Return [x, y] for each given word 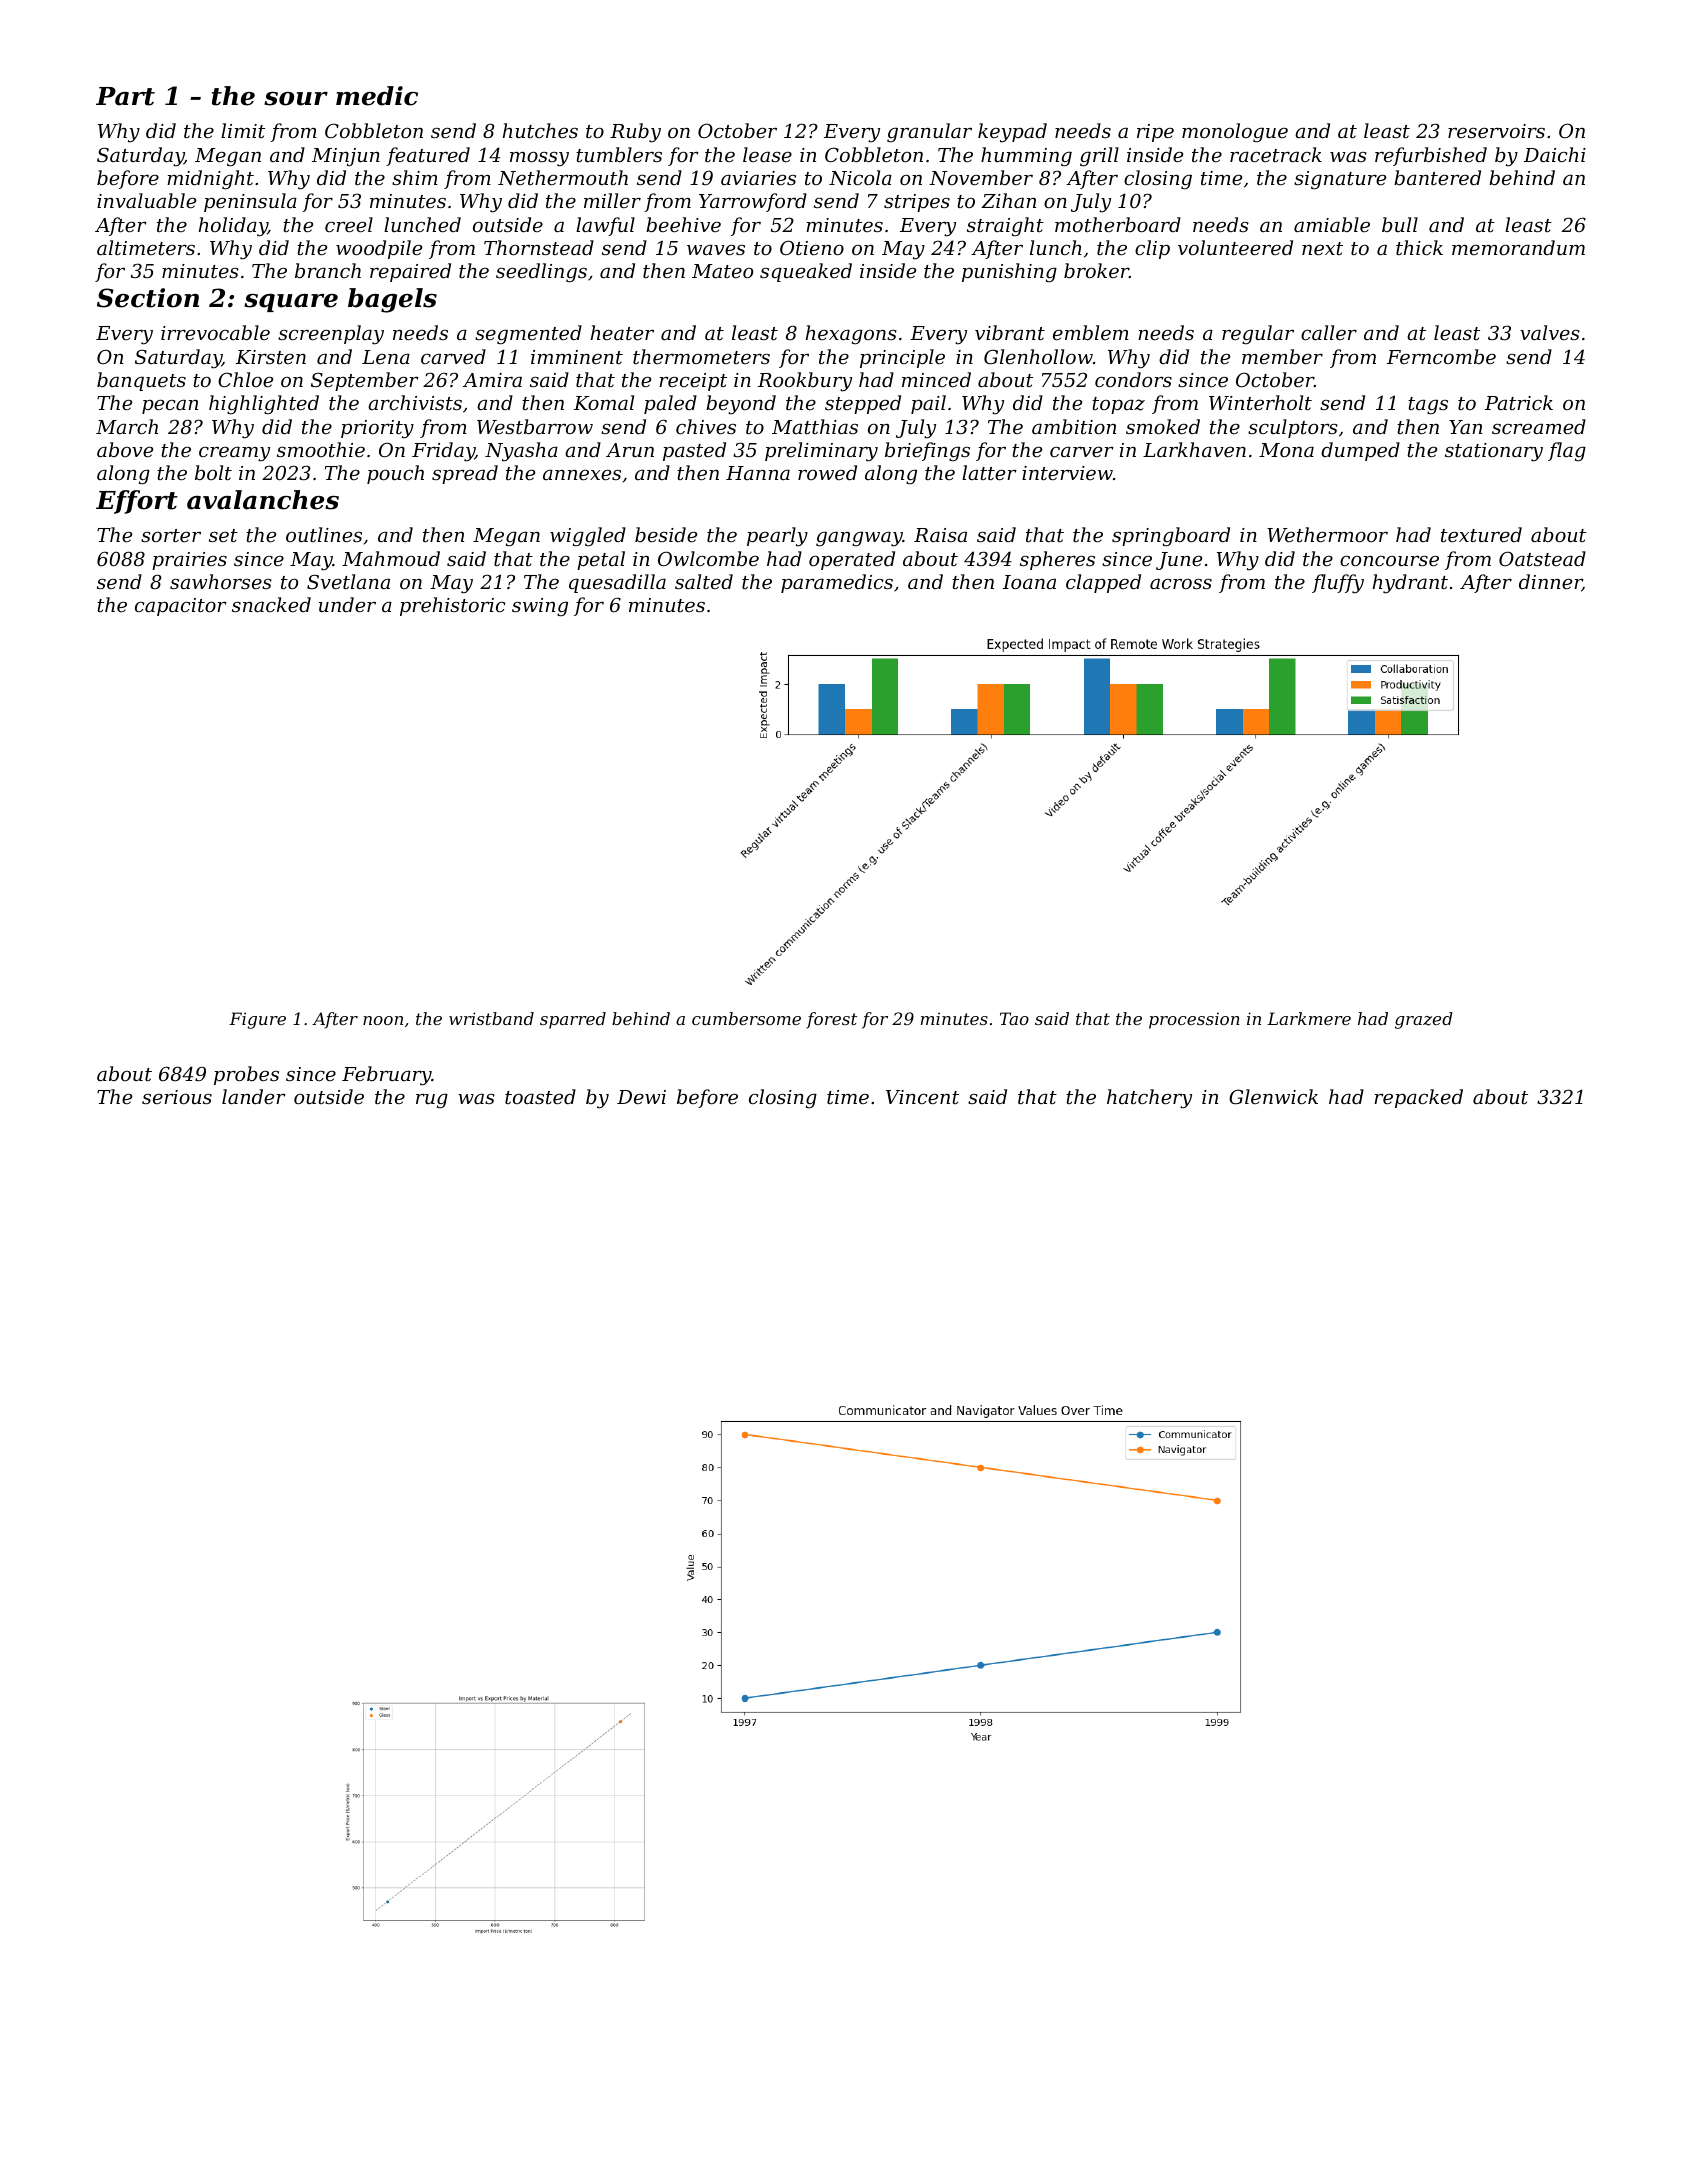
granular [929, 133]
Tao [1014, 1018]
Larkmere [1309, 1018]
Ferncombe [1441, 356]
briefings [927, 451]
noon [383, 1020]
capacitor [181, 607]
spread [465, 474]
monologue [1235, 133]
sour [296, 99]
